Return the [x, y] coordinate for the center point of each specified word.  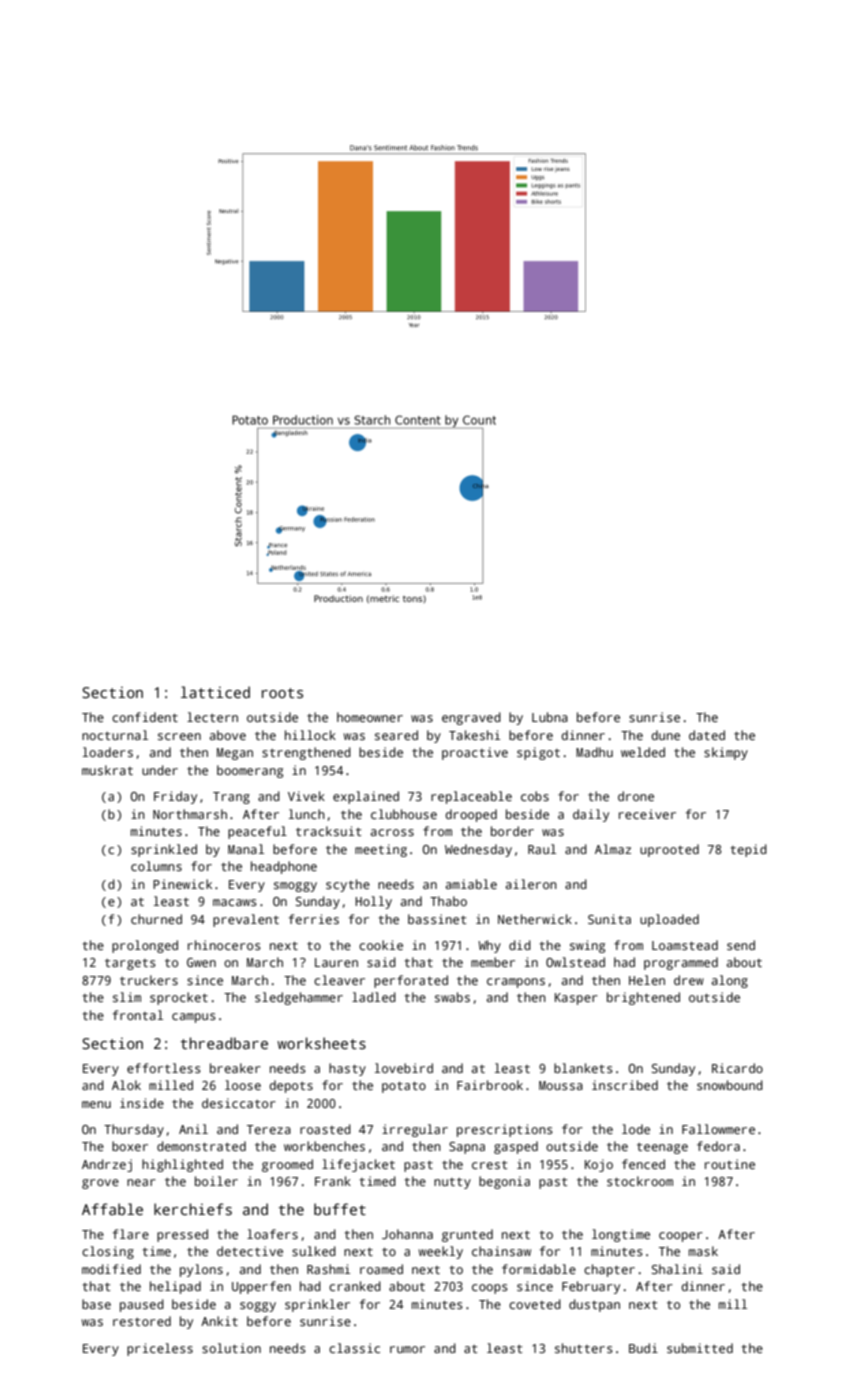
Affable [112, 1209]
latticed [215, 692]
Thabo [448, 901]
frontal [138, 1015]
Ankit [219, 1321]
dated [707, 735]
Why [489, 946]
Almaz [613, 849]
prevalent [246, 920]
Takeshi [474, 735]
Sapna [467, 1148]
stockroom [640, 1181]
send [741, 945]
